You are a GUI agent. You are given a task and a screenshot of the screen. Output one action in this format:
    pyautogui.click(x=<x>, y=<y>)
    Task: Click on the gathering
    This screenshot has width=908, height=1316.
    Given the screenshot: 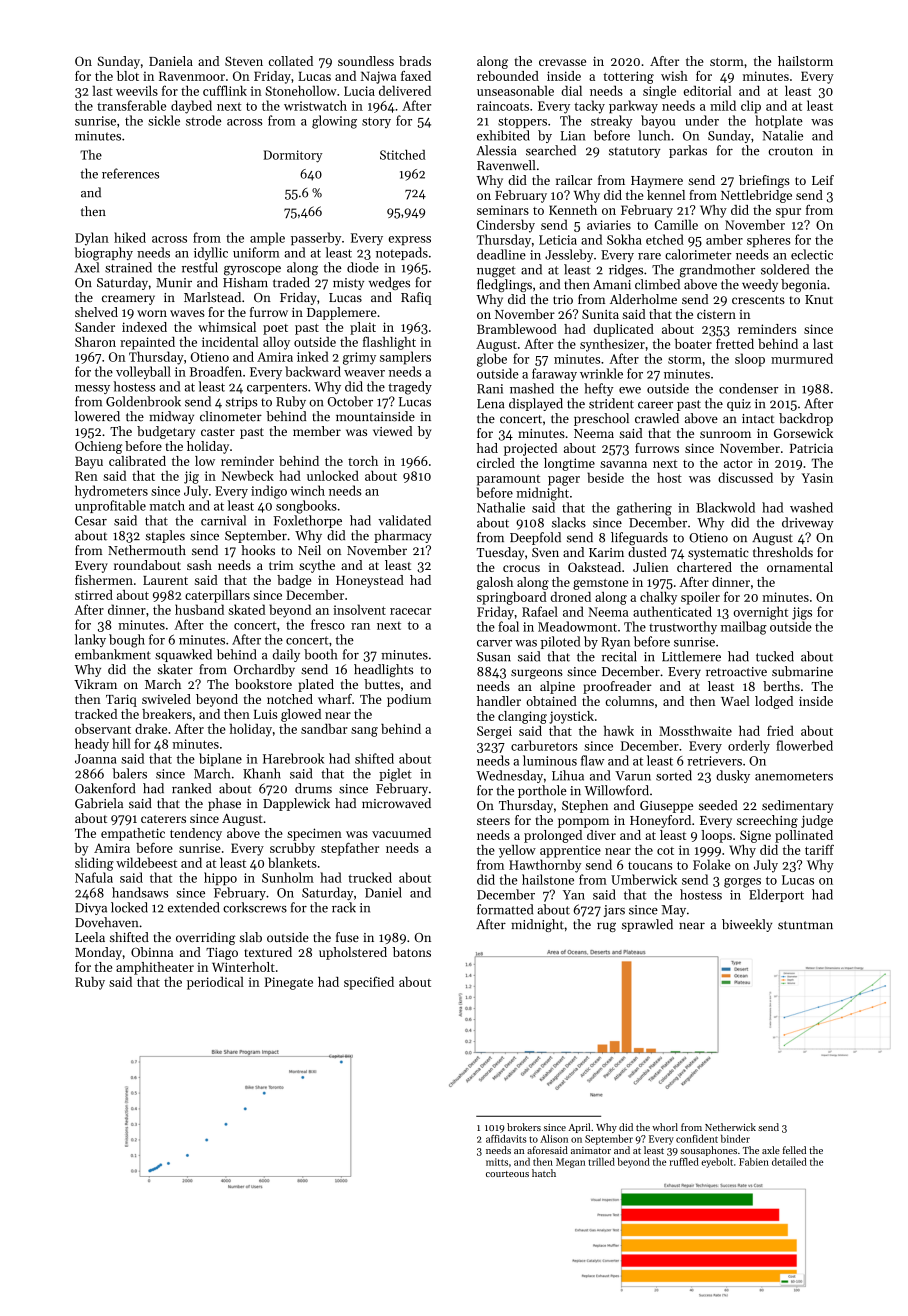 What is the action you would take?
    pyautogui.click(x=644, y=509)
